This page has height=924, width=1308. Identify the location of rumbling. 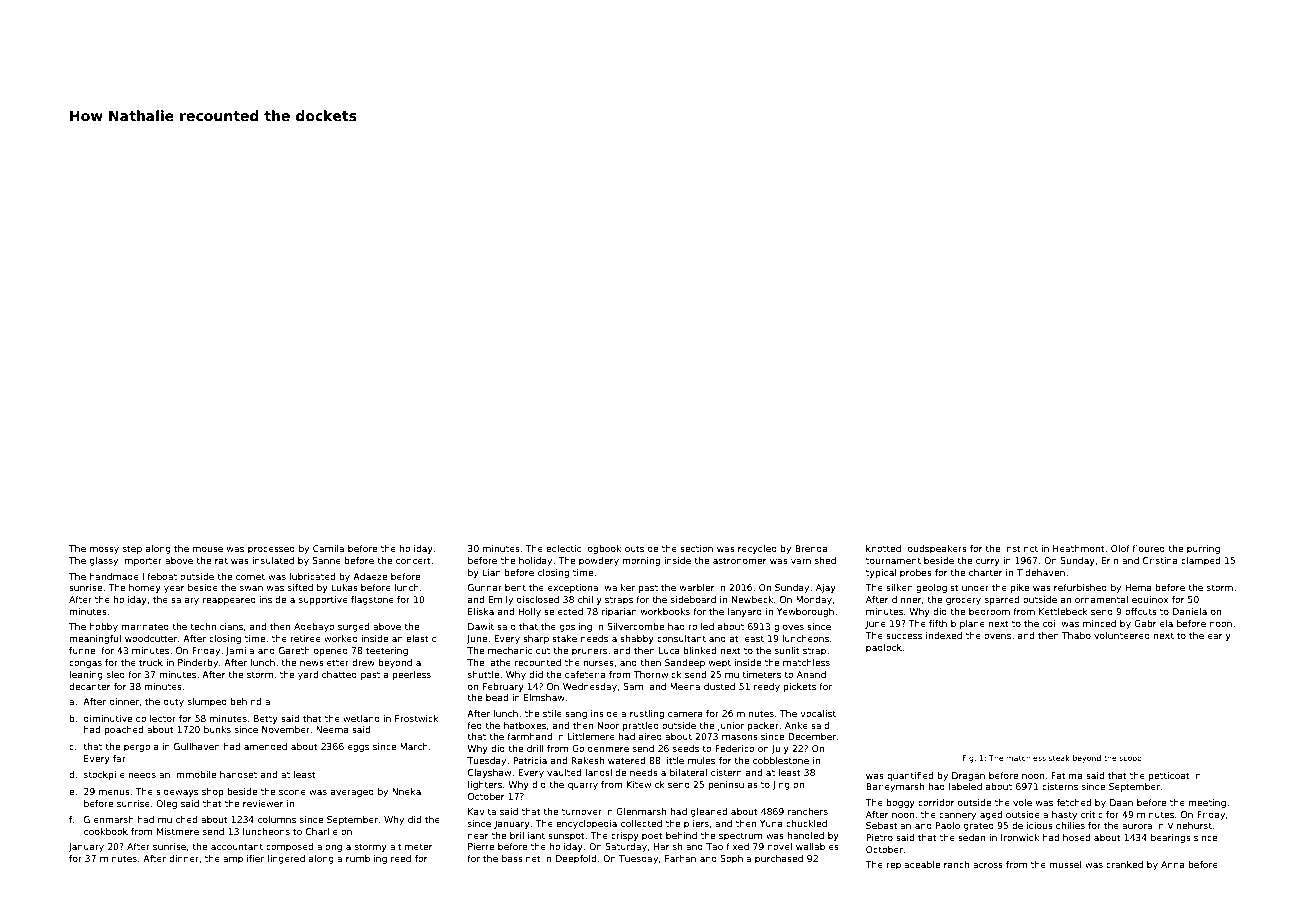
(366, 859).
